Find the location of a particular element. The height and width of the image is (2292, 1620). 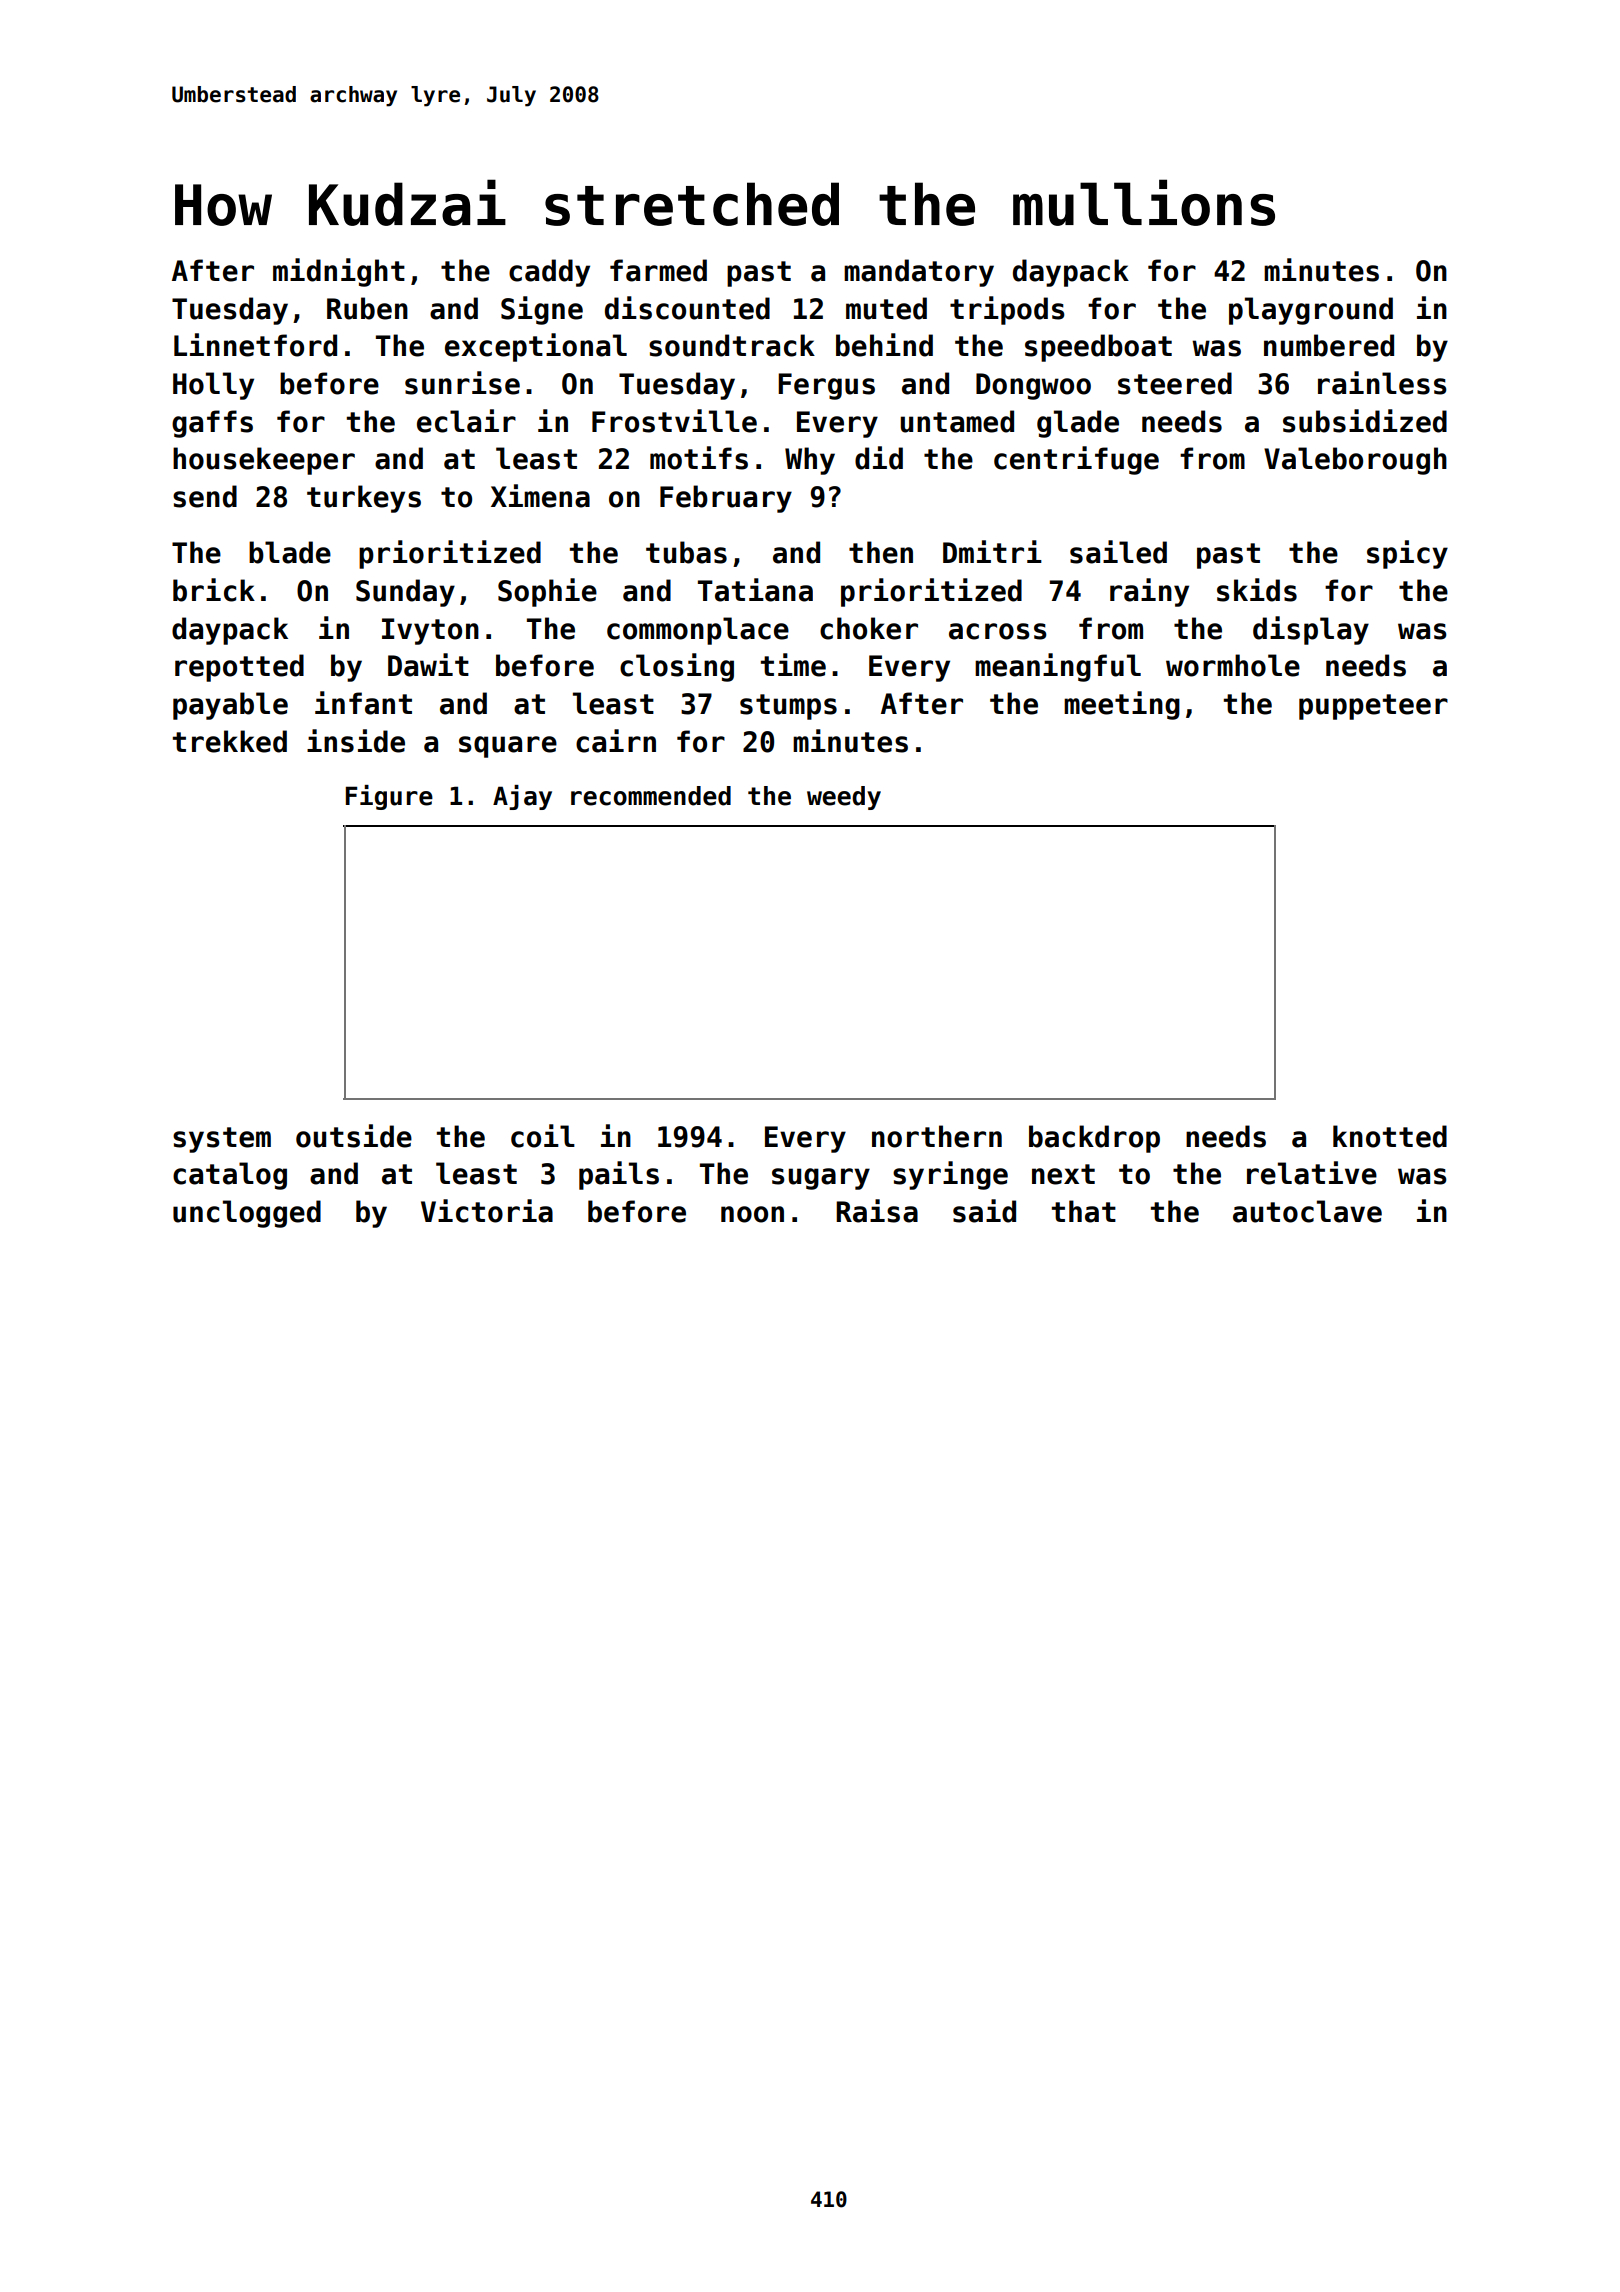

autoclave is located at coordinates (1307, 1211).
